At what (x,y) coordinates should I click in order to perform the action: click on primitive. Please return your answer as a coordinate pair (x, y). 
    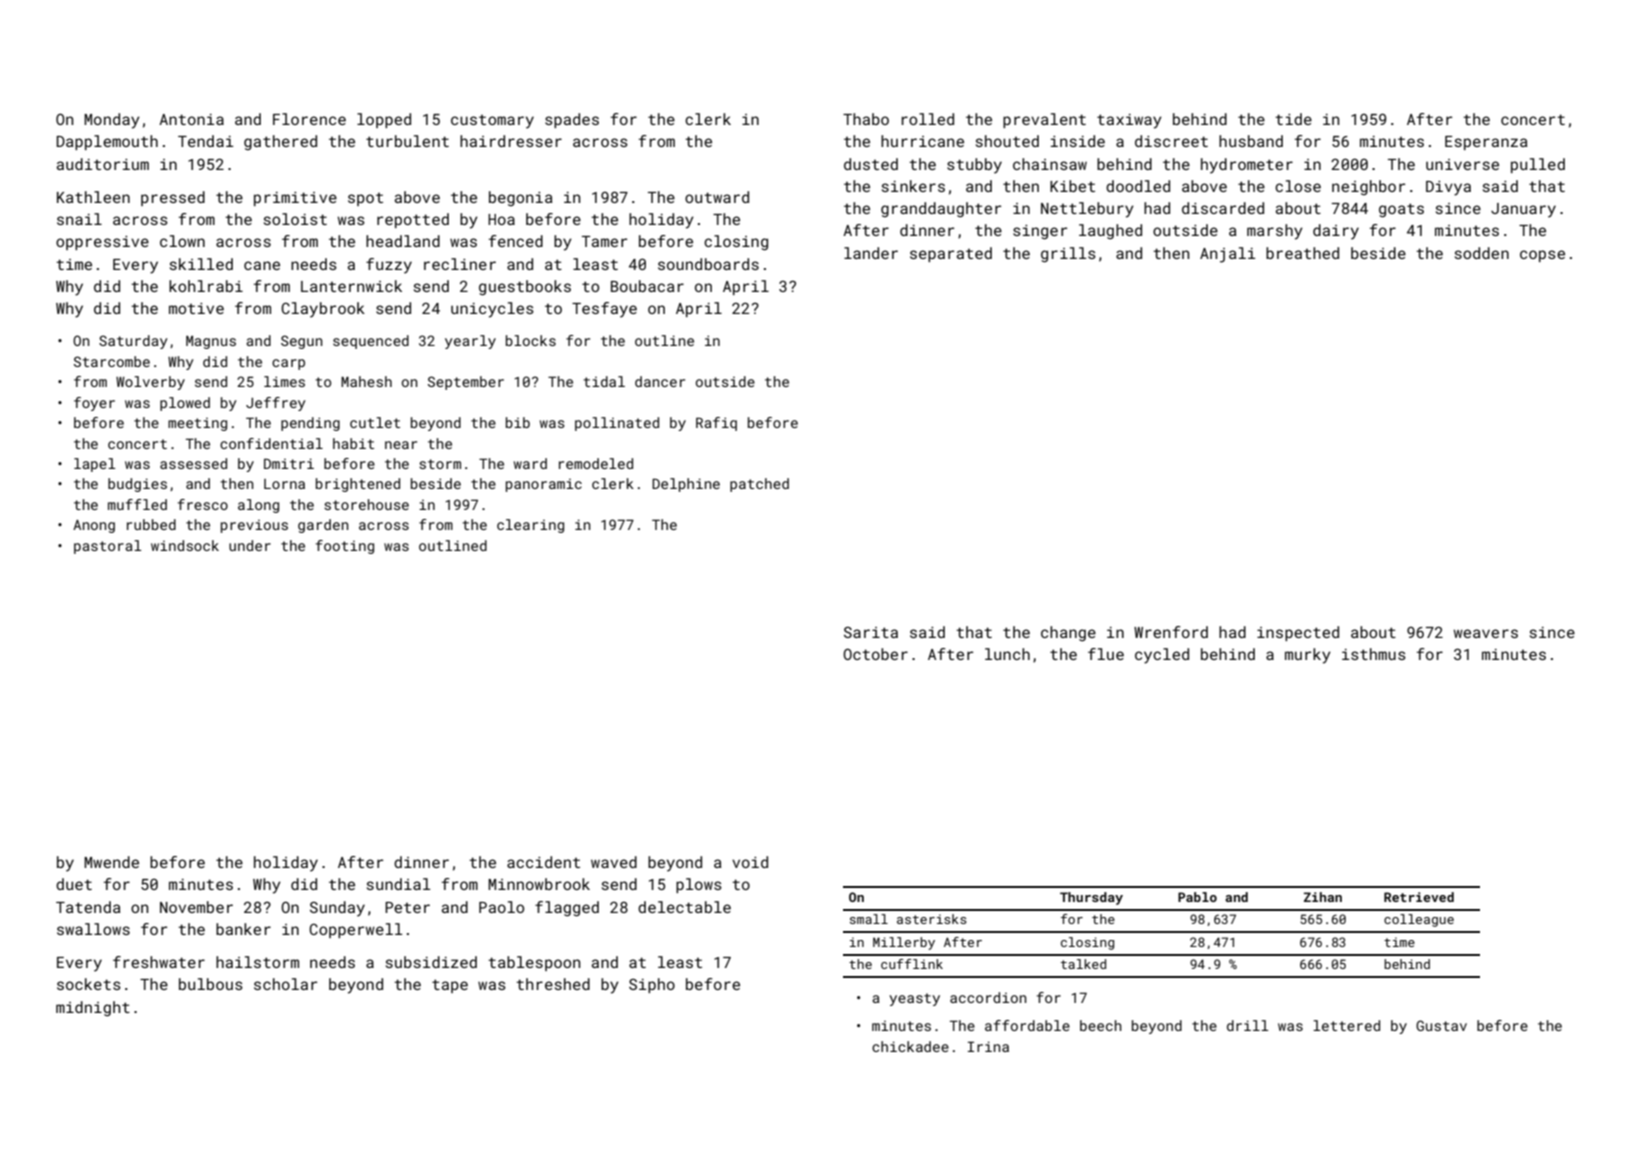
    Looking at the image, I should click on (295, 199).
